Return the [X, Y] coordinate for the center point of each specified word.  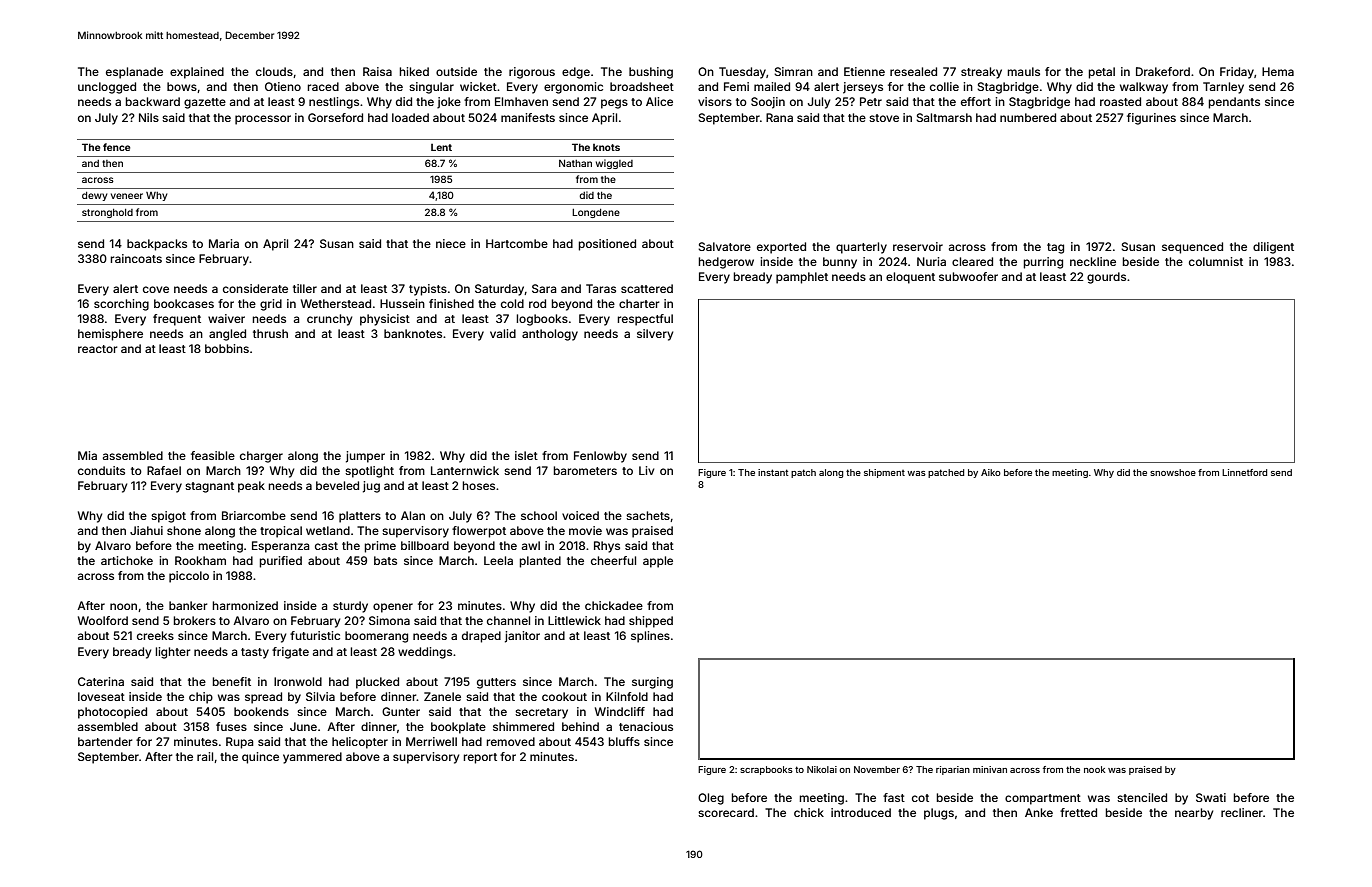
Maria [224, 243]
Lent [441, 147]
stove [884, 118]
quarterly [861, 248]
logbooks [542, 320]
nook [1094, 769]
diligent [1273, 248]
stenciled [1142, 797]
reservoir [918, 246]
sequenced [1192, 248]
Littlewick [574, 620]
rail [205, 756]
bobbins [227, 348]
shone [184, 530]
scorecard [726, 812]
